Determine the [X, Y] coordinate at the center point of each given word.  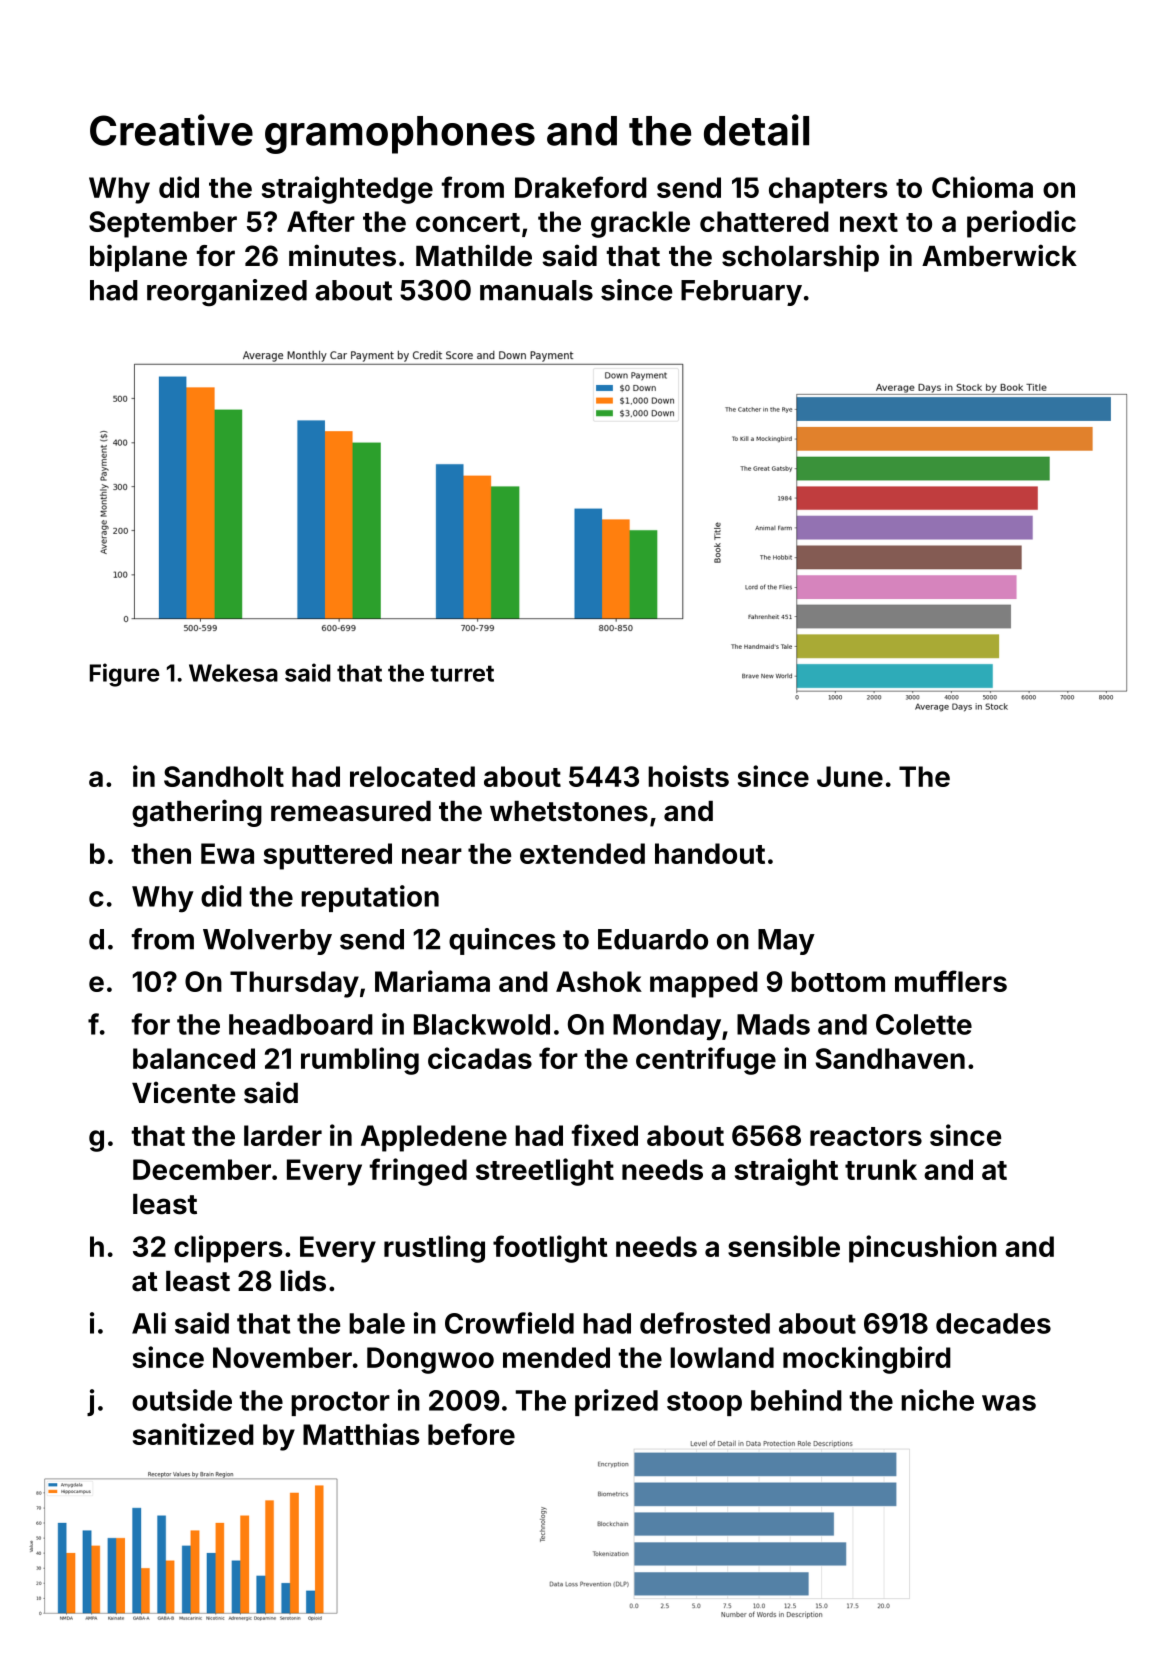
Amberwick [999, 255]
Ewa [227, 853]
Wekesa [233, 673]
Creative [171, 130]
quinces [502, 941]
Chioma [982, 187]
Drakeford [581, 187]
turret [462, 673]
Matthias [361, 1434]
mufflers [951, 981]
